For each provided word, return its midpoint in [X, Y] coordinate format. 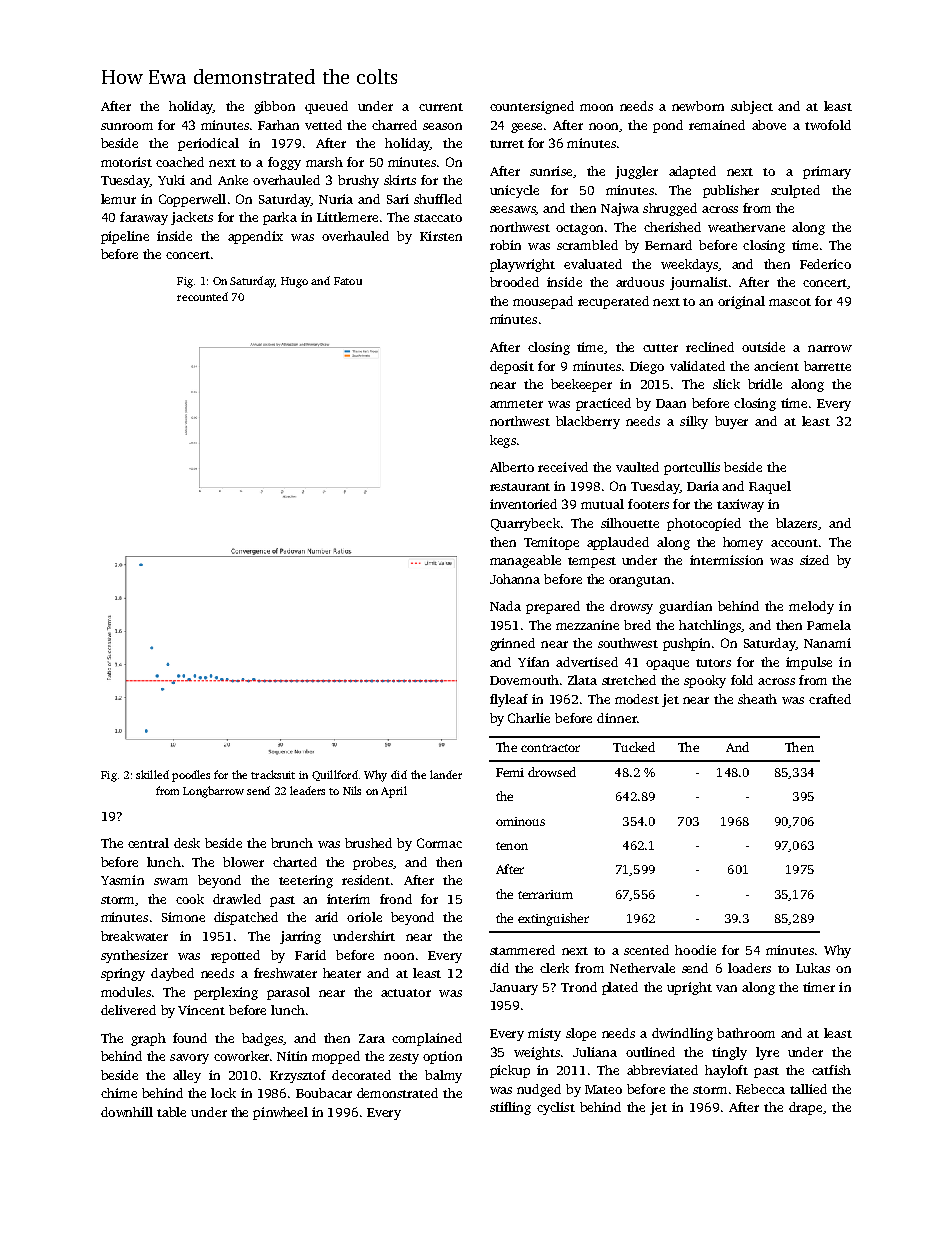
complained [427, 1039]
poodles [191, 776]
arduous [640, 282]
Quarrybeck [525, 524]
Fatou [348, 281]
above [769, 125]
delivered [128, 1010]
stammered [522, 950]
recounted [202, 296]
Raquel [770, 487]
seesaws [513, 210]
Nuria [336, 199]
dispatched [246, 918]
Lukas [813, 968]
